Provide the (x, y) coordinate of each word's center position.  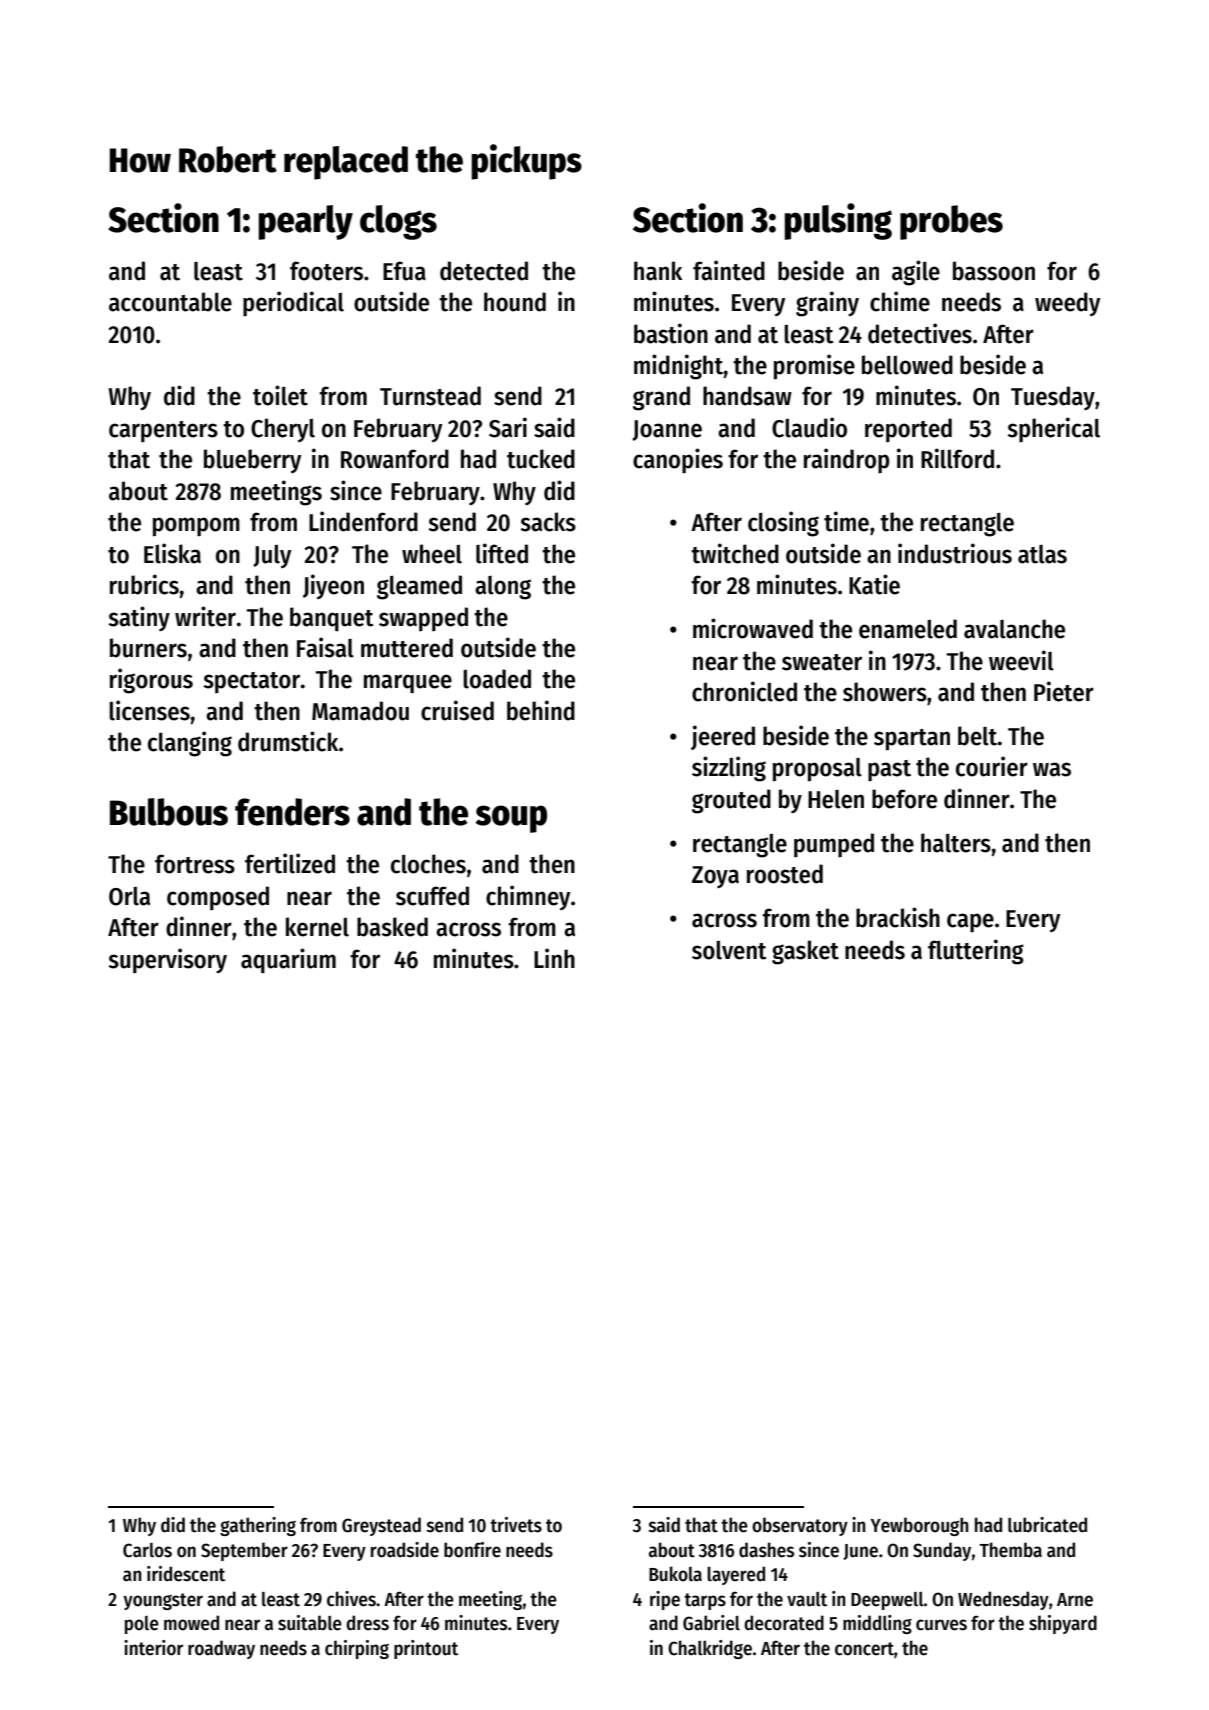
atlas (1042, 554)
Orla (129, 896)
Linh (554, 958)
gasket (805, 952)
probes (951, 222)
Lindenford (363, 521)
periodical (293, 304)
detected (484, 271)
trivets (516, 1525)
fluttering (976, 952)
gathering (258, 1526)
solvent (729, 950)
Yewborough (920, 1526)
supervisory (167, 961)
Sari (508, 427)
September (244, 1551)
